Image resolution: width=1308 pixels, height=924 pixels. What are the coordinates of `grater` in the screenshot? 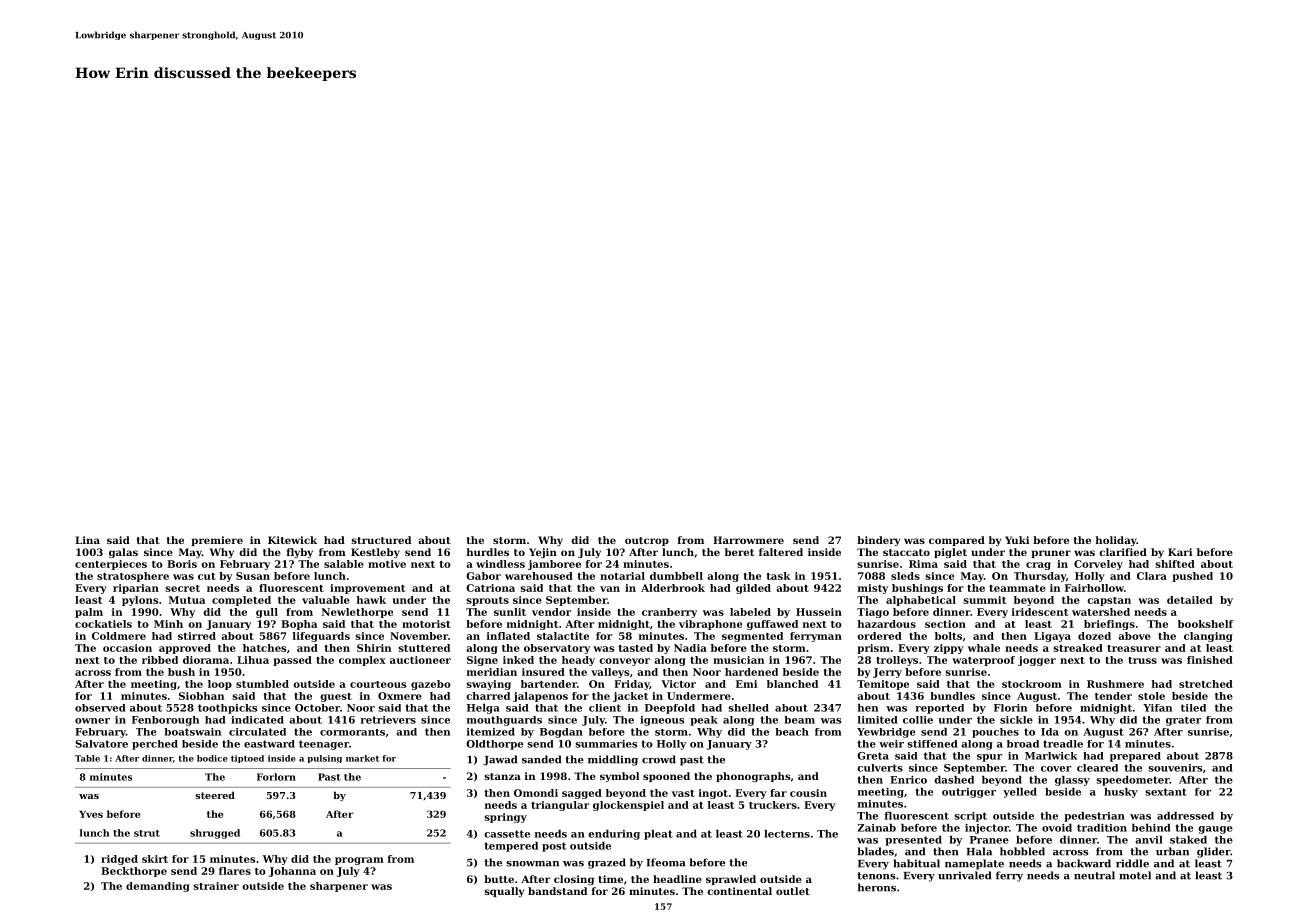 It's located at (1183, 721).
